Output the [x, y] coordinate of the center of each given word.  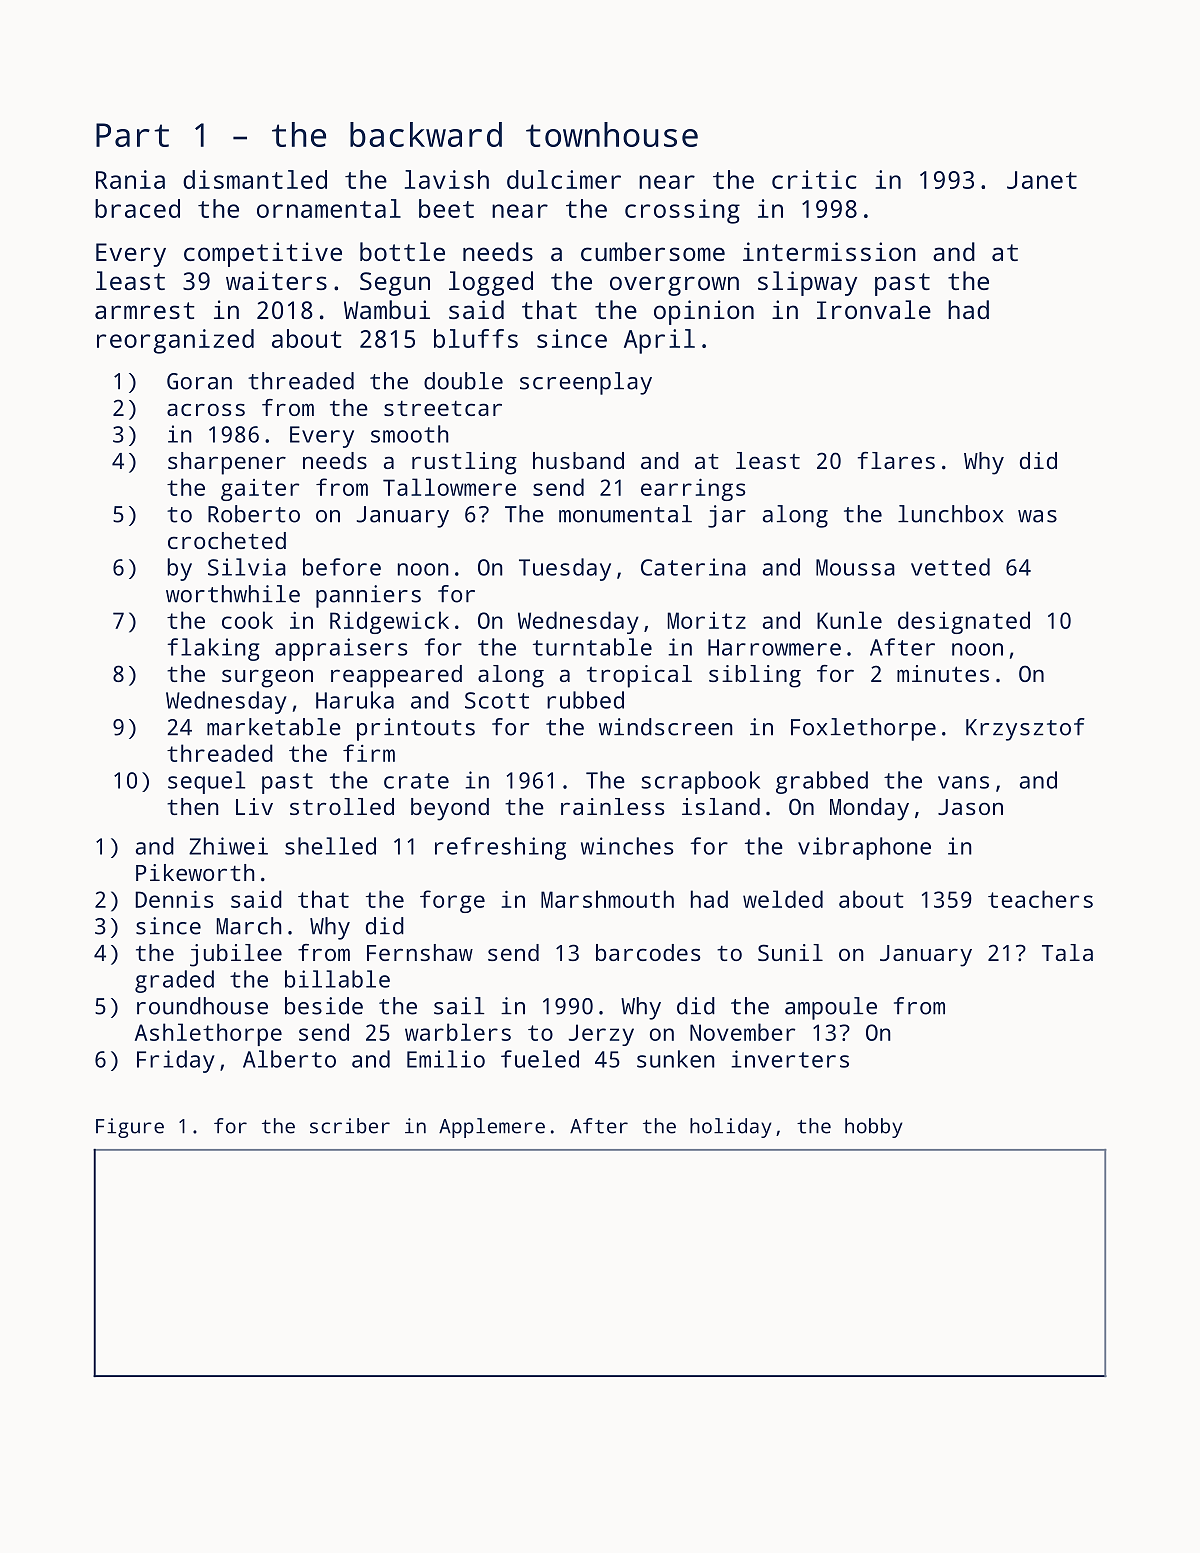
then [193, 806]
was [1037, 516]
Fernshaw [420, 952]
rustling [464, 463]
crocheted [227, 540]
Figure [130, 1128]
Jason [970, 807]
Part [132, 135]
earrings [693, 489]
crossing [682, 211]
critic [814, 179]
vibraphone [864, 848]
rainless [613, 806]
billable [337, 979]
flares [896, 460]
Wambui [387, 309]
